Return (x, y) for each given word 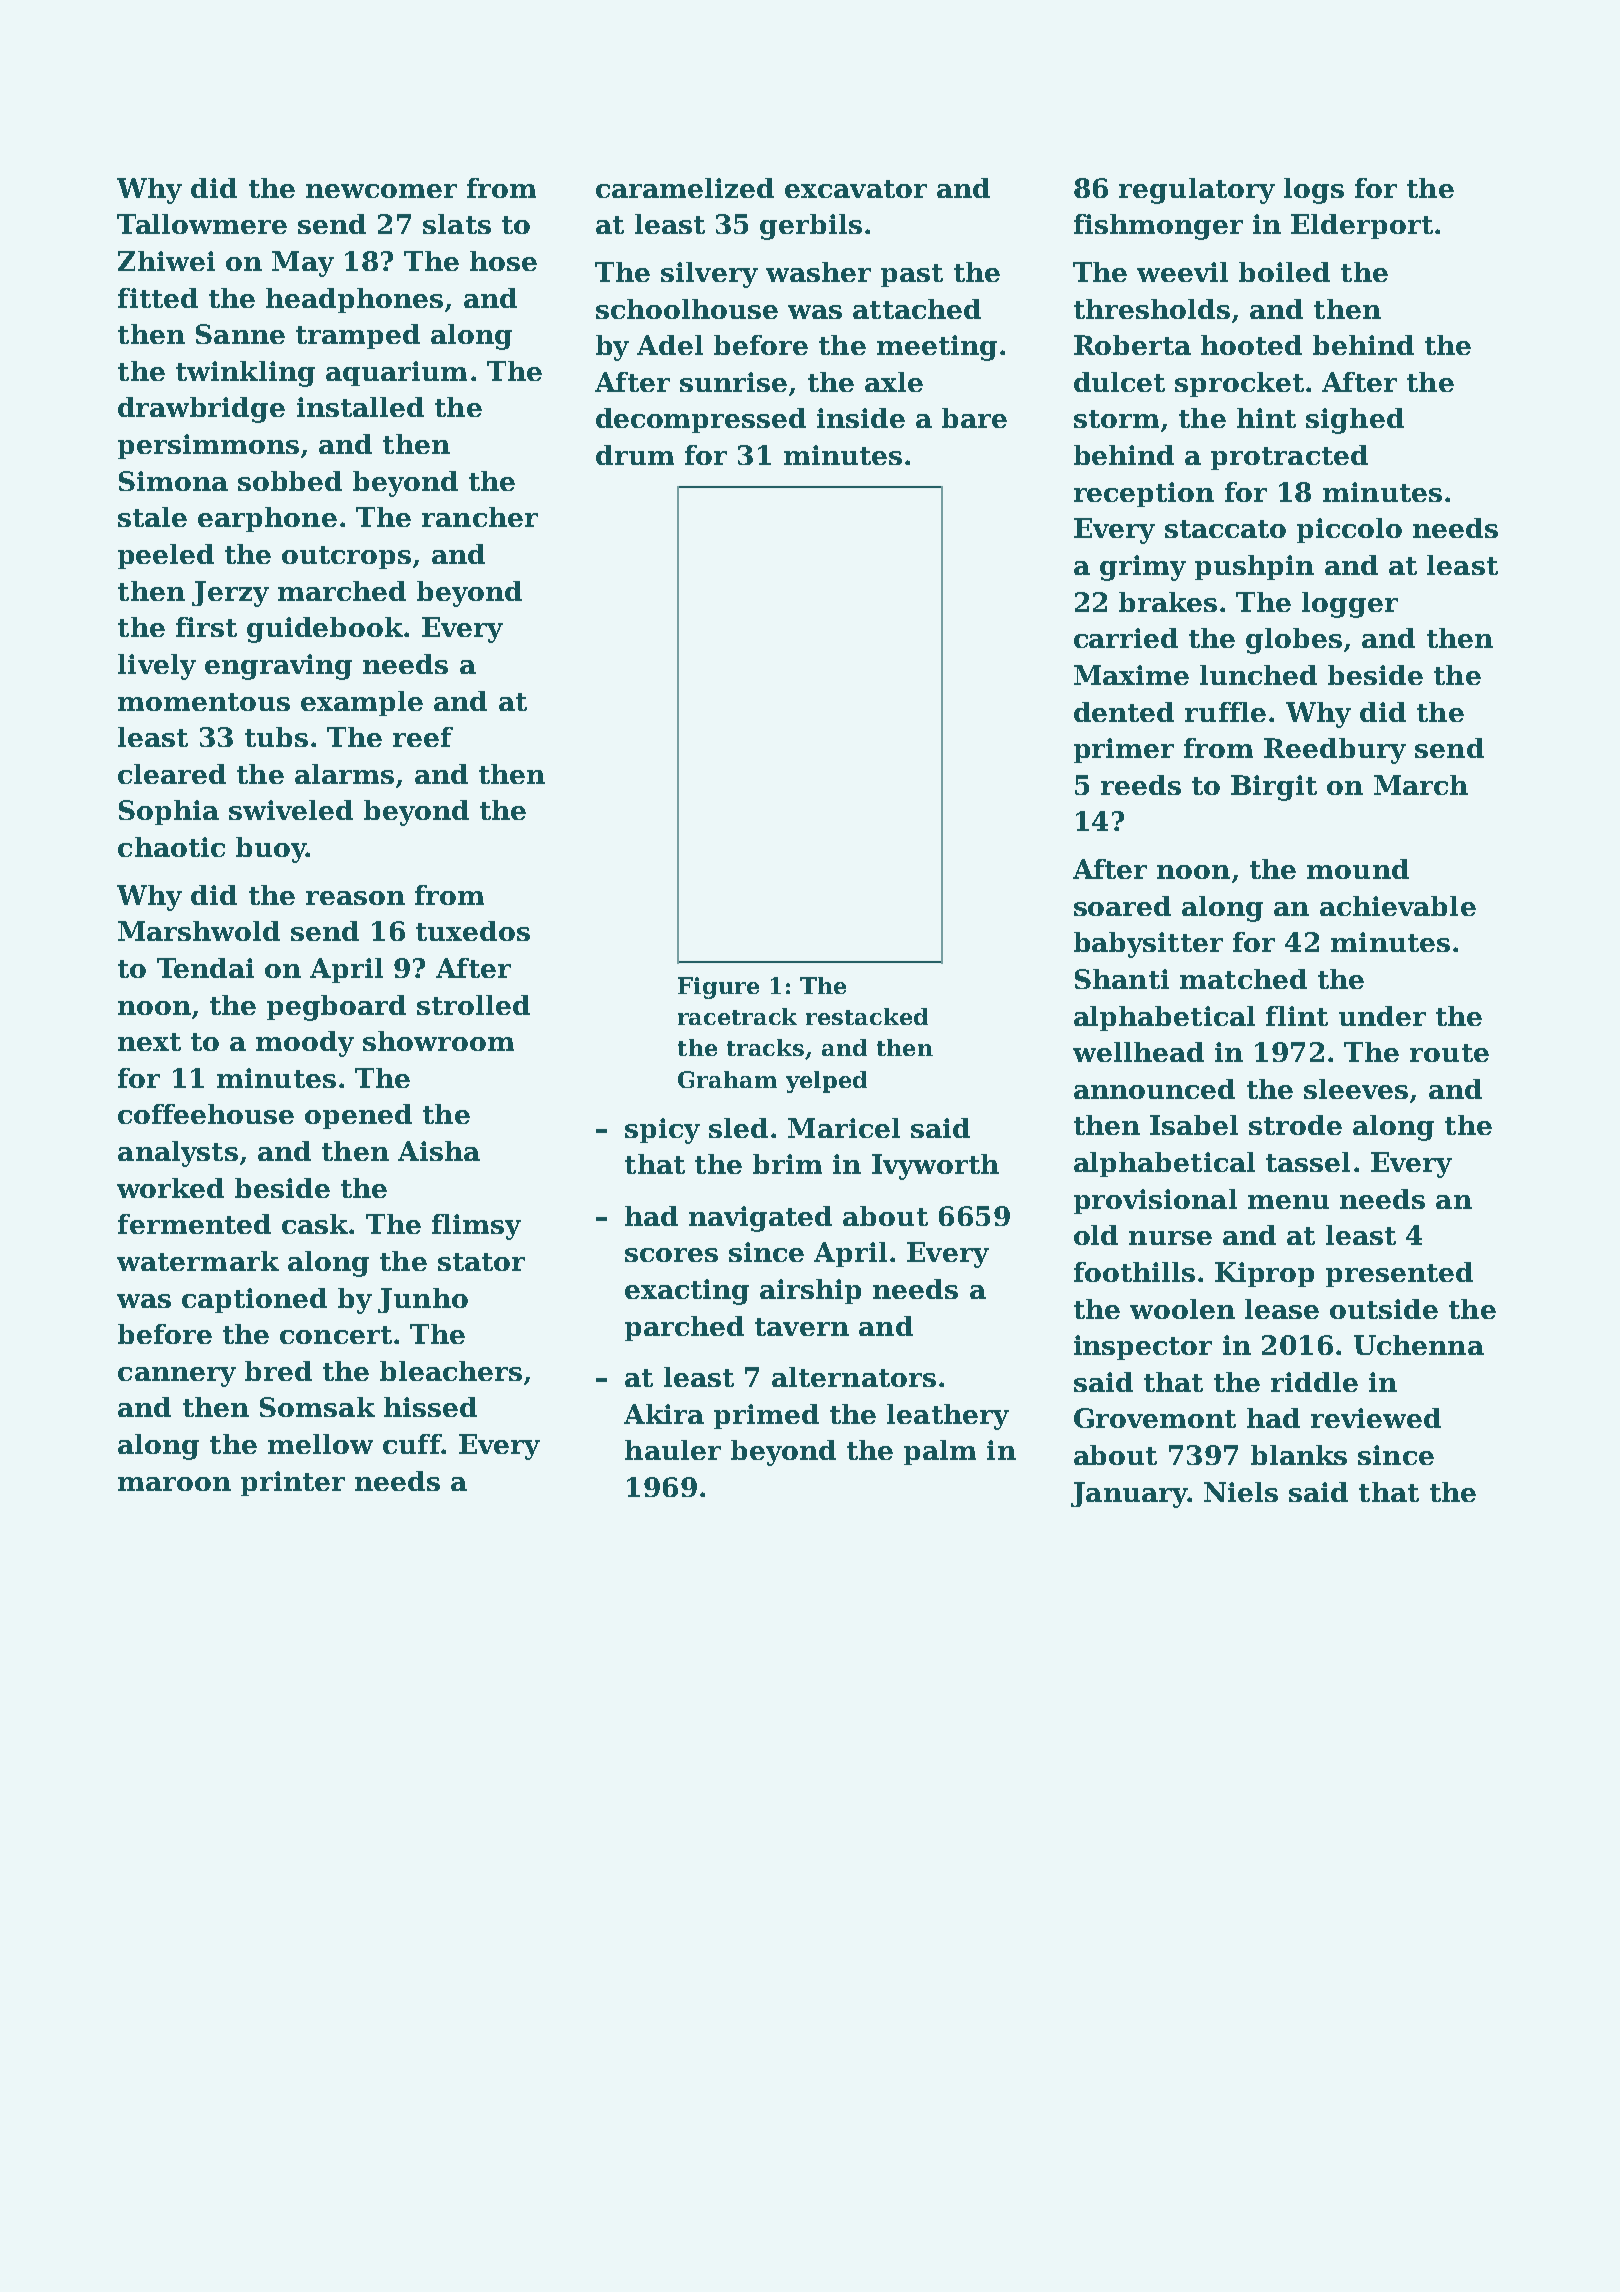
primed (766, 1416)
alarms (344, 774)
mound (1358, 869)
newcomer (381, 191)
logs (1314, 191)
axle (894, 382)
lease (1282, 1309)
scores (671, 1255)
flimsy (476, 1227)
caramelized (685, 188)
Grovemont (1155, 1418)
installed (360, 407)
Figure (718, 988)
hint (1266, 418)
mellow (320, 1444)
